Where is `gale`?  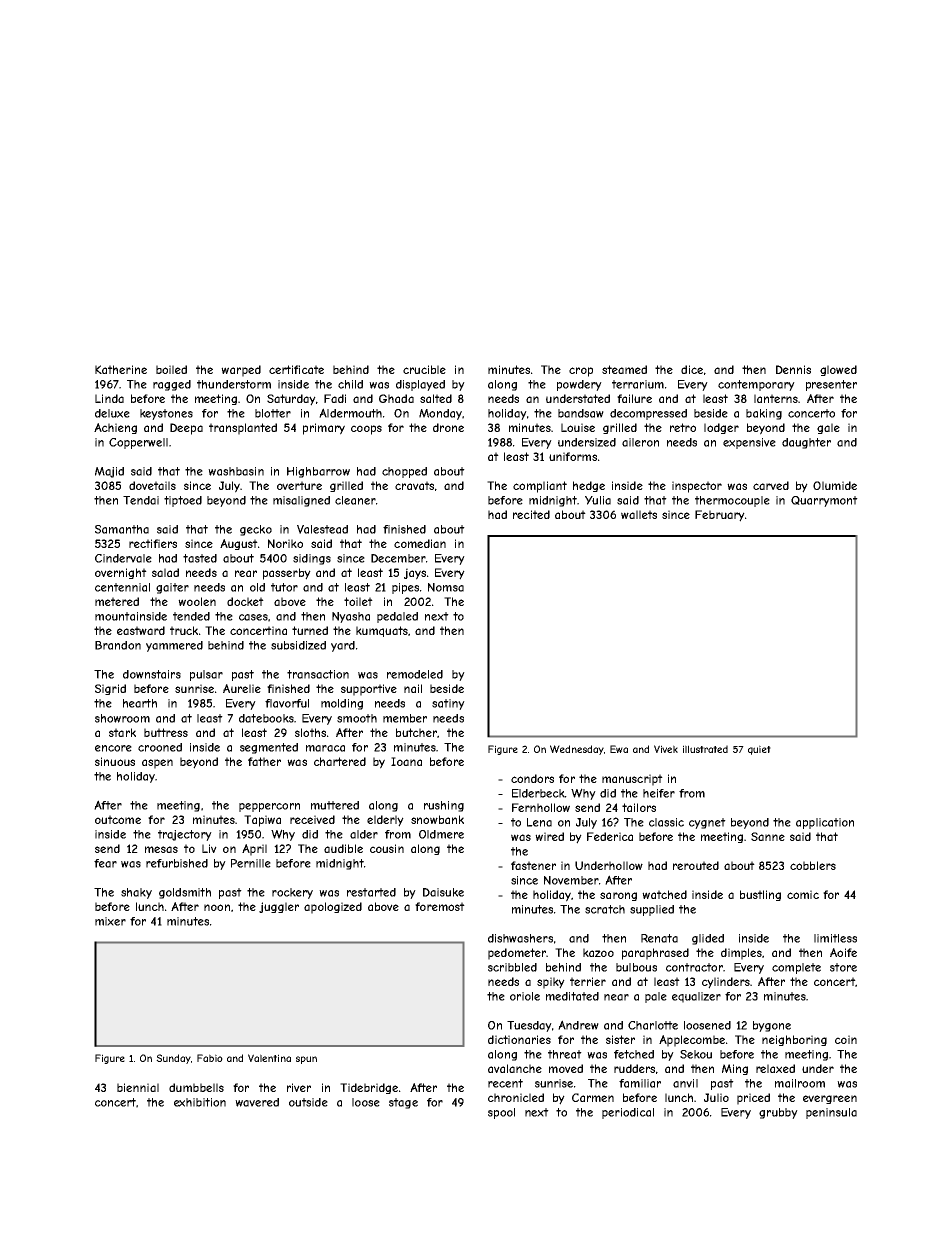 gale is located at coordinates (828, 428).
